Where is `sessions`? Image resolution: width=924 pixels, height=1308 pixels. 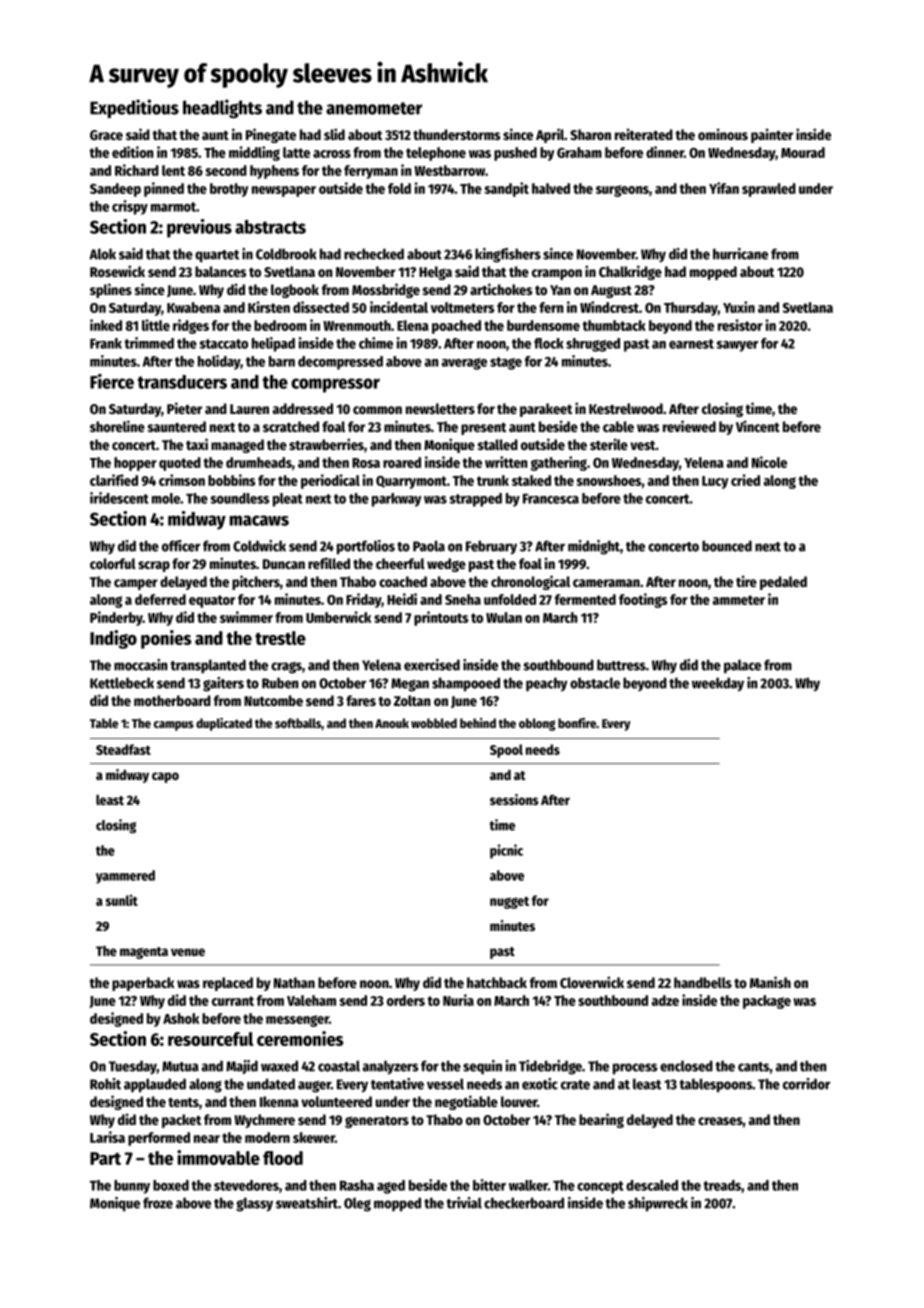 sessions is located at coordinates (514, 799).
